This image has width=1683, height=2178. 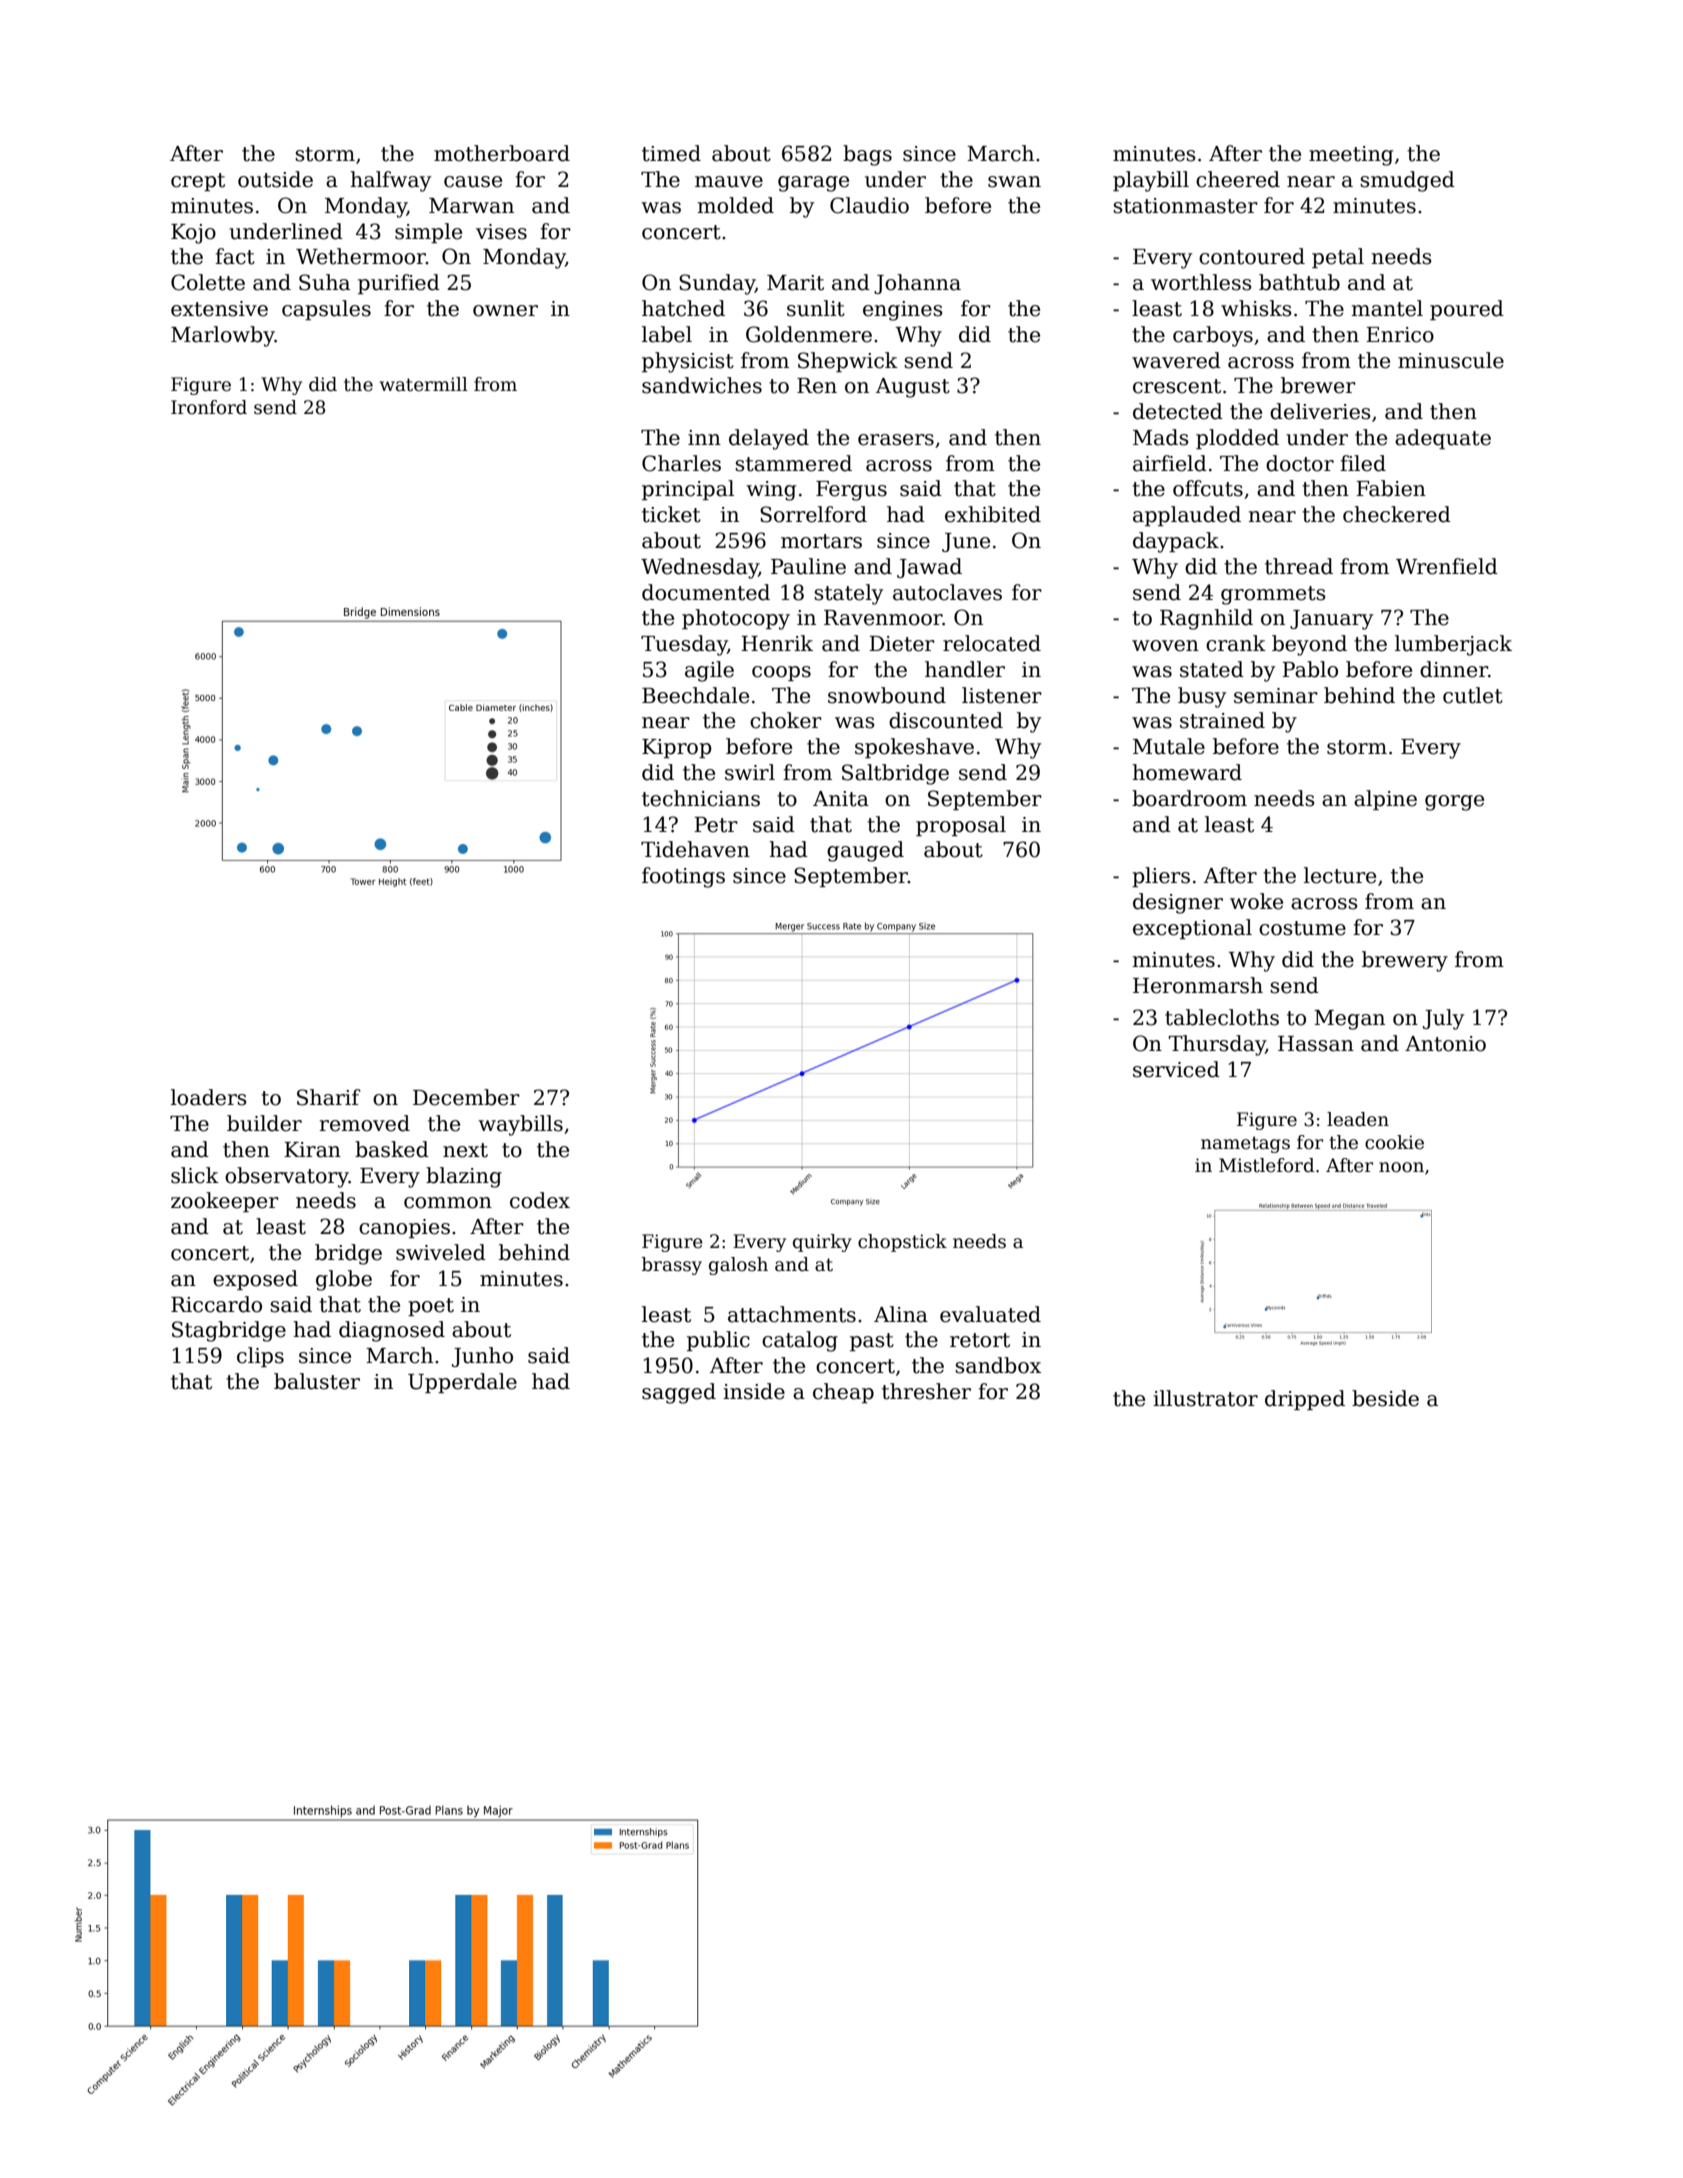 What do you see at coordinates (917, 284) in the image?
I see `Johanna` at bounding box center [917, 284].
